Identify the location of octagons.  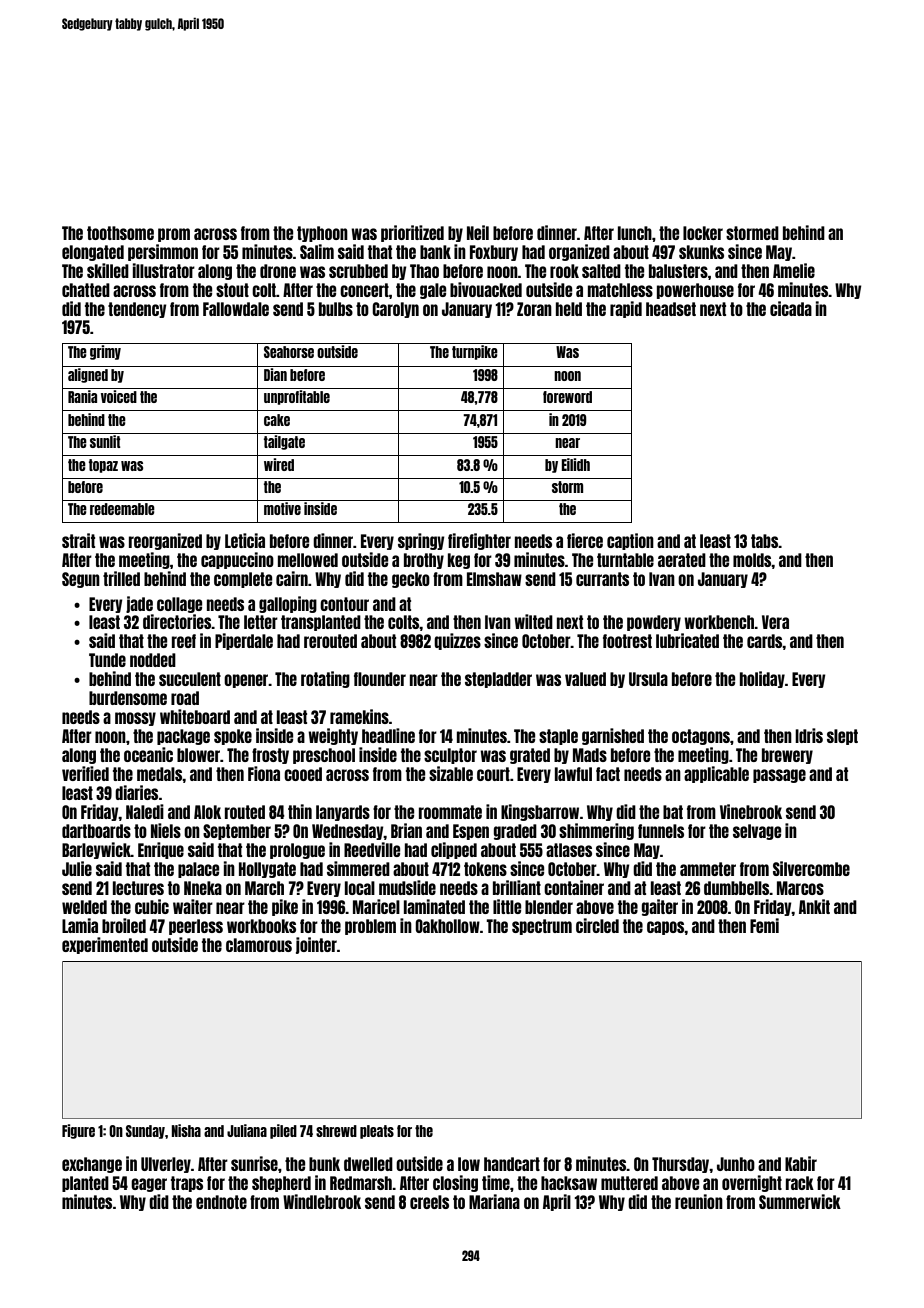
(701, 737).
